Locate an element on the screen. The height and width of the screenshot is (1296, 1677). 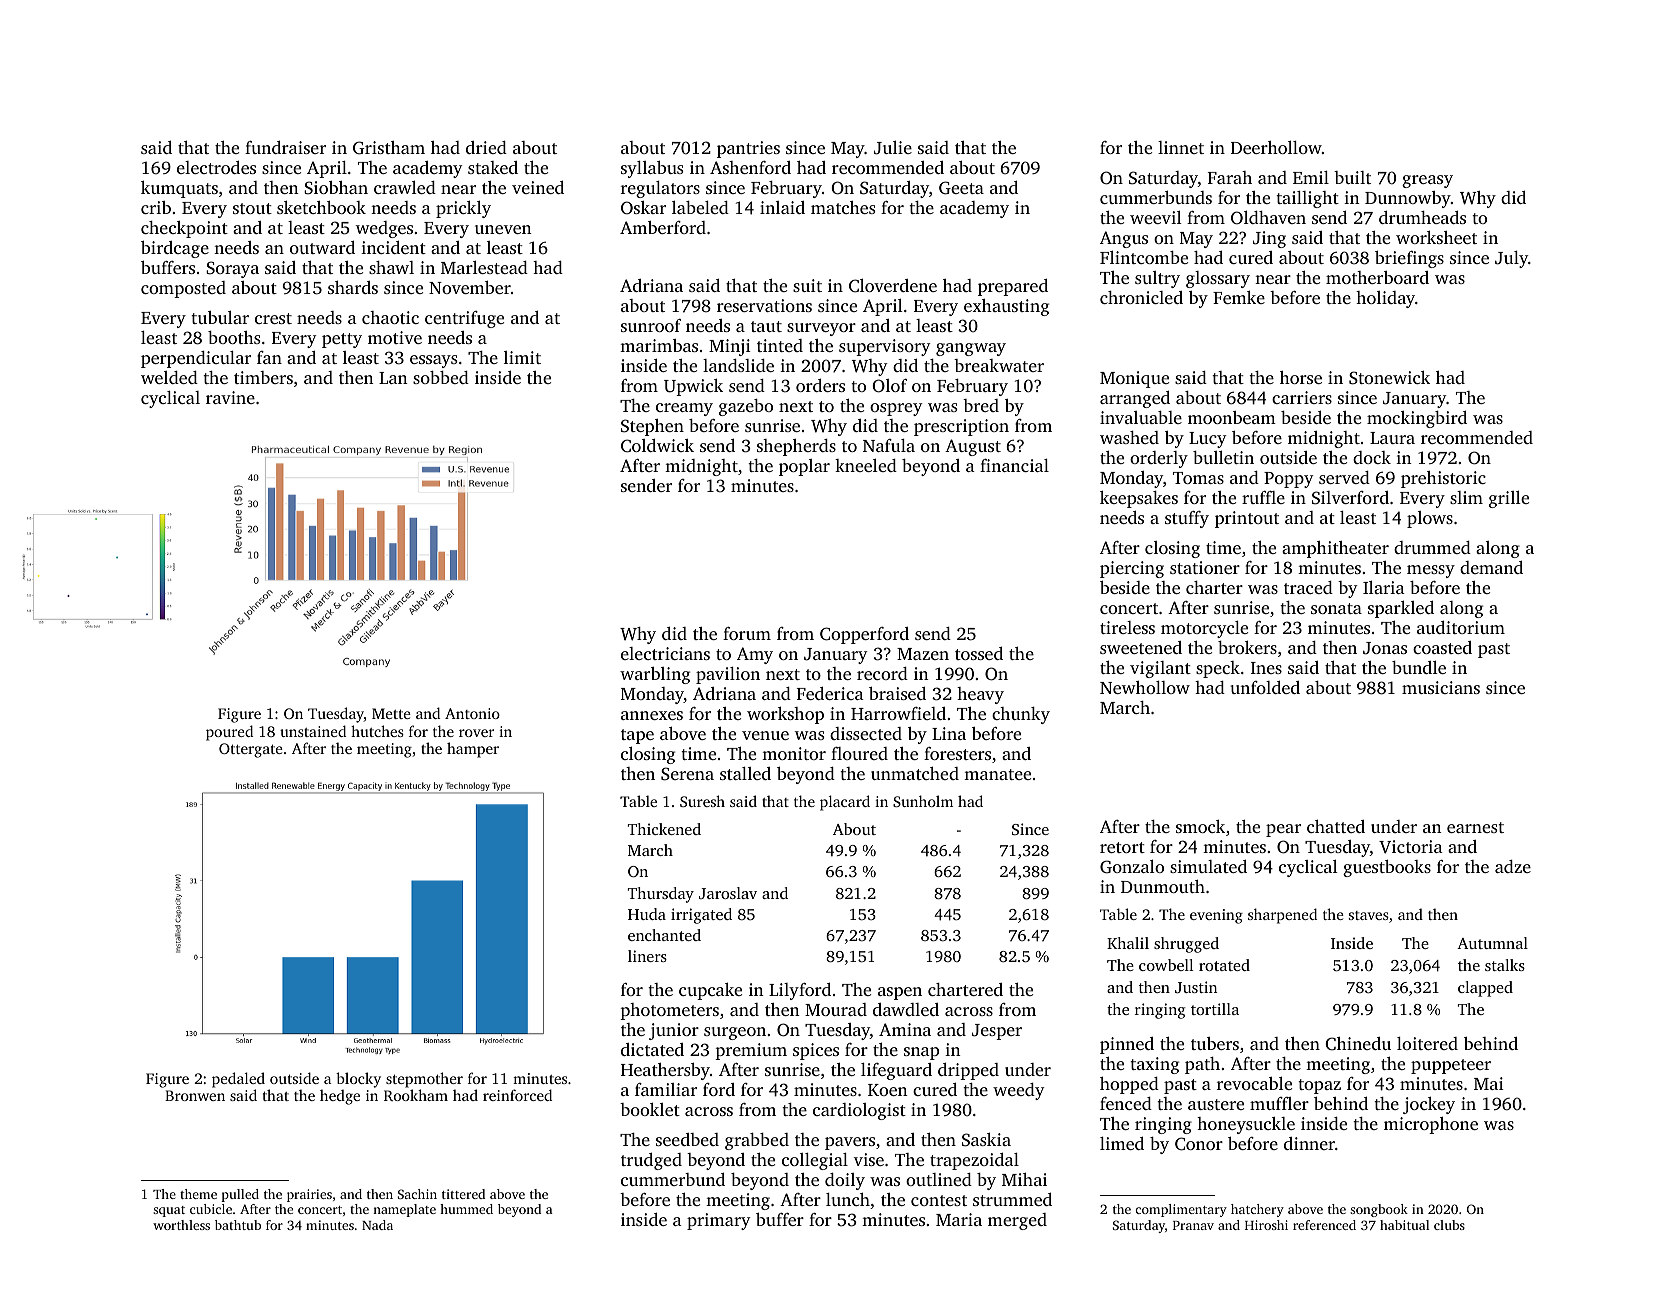
greasy is located at coordinates (1427, 181).
